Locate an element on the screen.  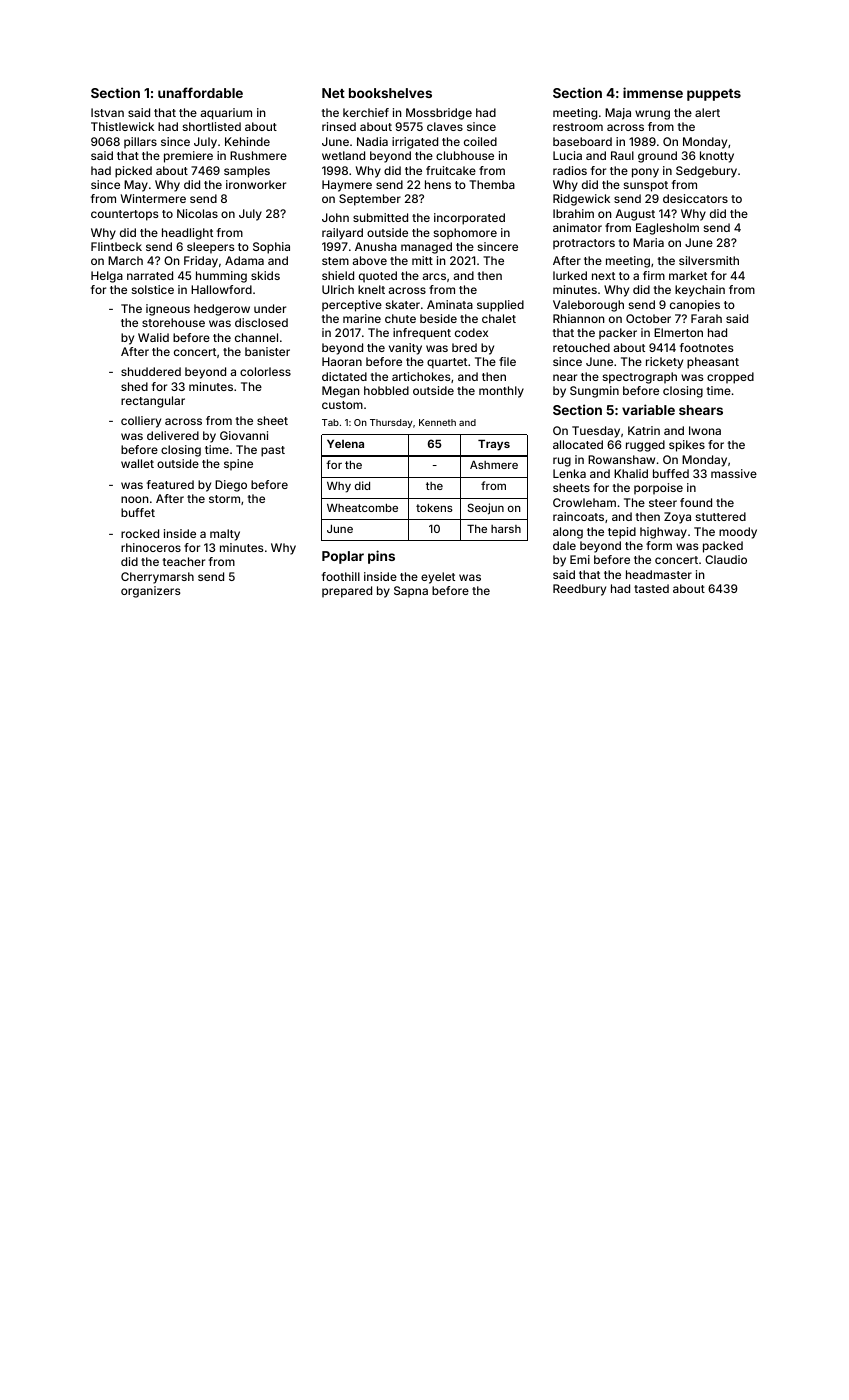
Eaglesholm is located at coordinates (667, 229).
